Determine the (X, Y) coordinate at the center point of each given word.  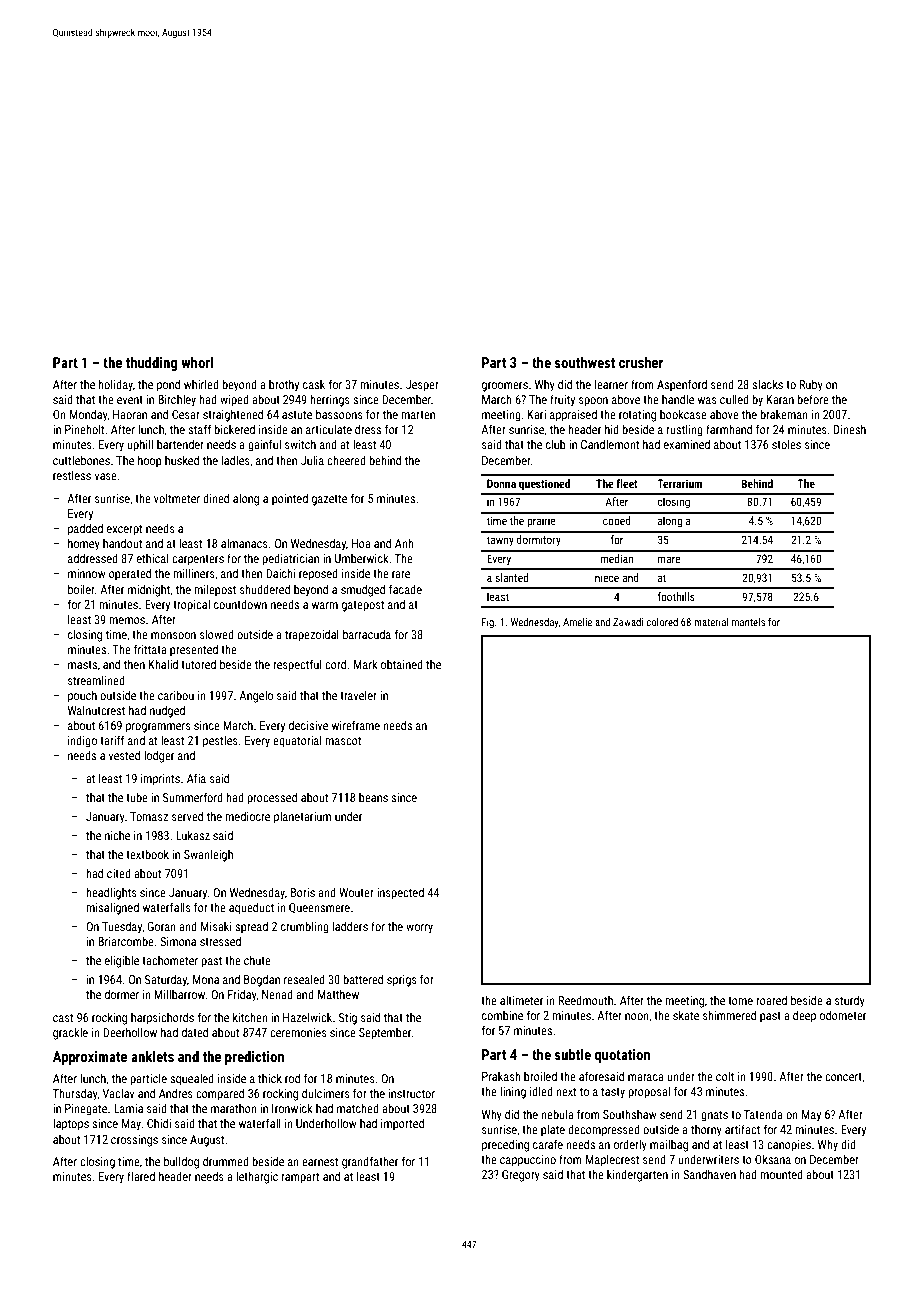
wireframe (356, 725)
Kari (537, 414)
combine (502, 1015)
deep (804, 1016)
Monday (89, 415)
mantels (748, 622)
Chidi (159, 1123)
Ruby (811, 385)
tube (137, 797)
